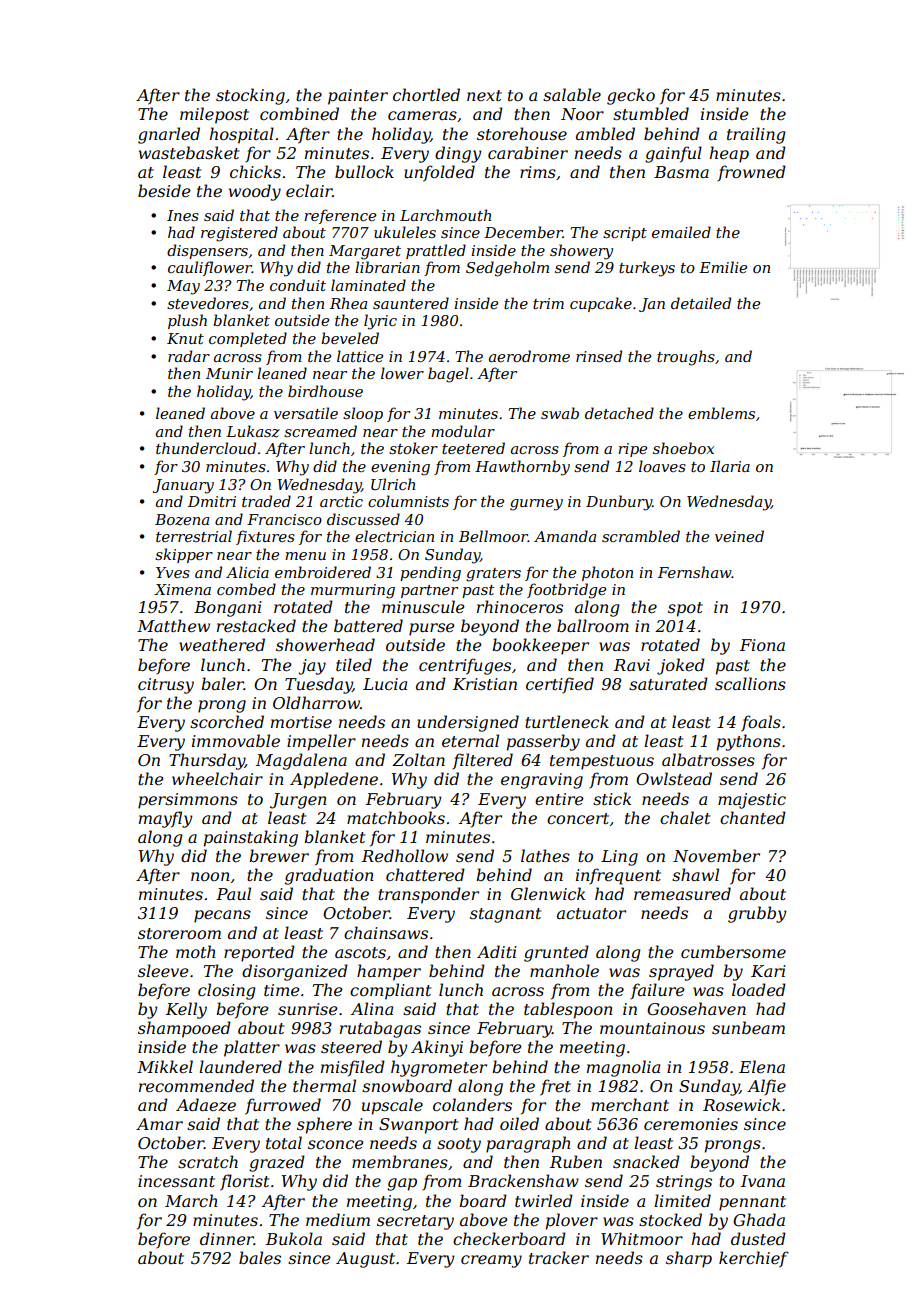 Image resolution: width=924 pixels, height=1314 pixels. I want to click on Swanport, so click(418, 1126).
